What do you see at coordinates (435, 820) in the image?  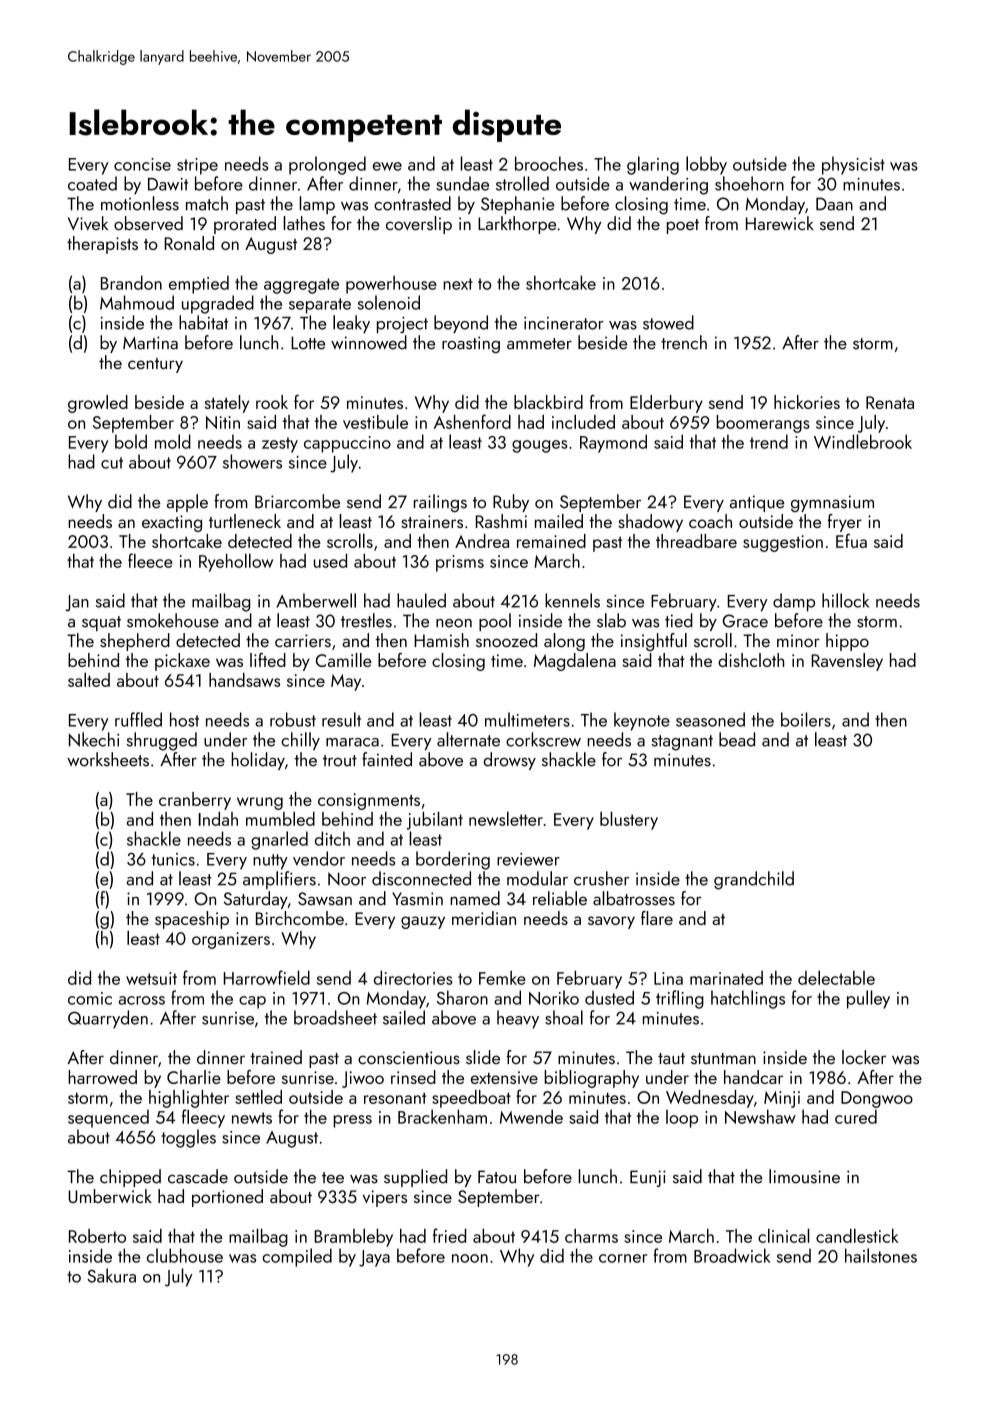 I see `jubilant` at bounding box center [435, 820].
